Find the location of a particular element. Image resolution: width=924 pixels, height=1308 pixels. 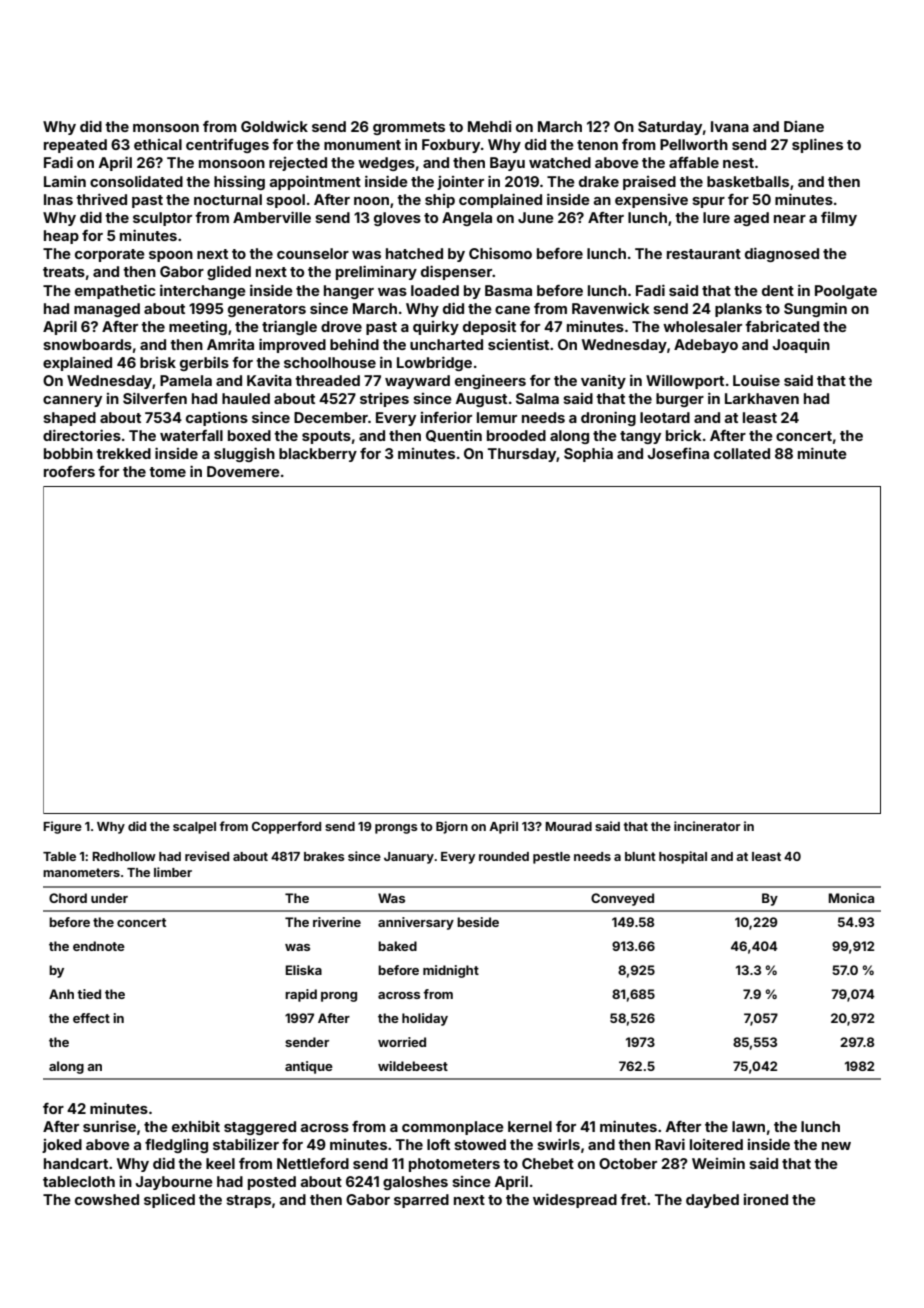

worried is located at coordinates (402, 1042).
